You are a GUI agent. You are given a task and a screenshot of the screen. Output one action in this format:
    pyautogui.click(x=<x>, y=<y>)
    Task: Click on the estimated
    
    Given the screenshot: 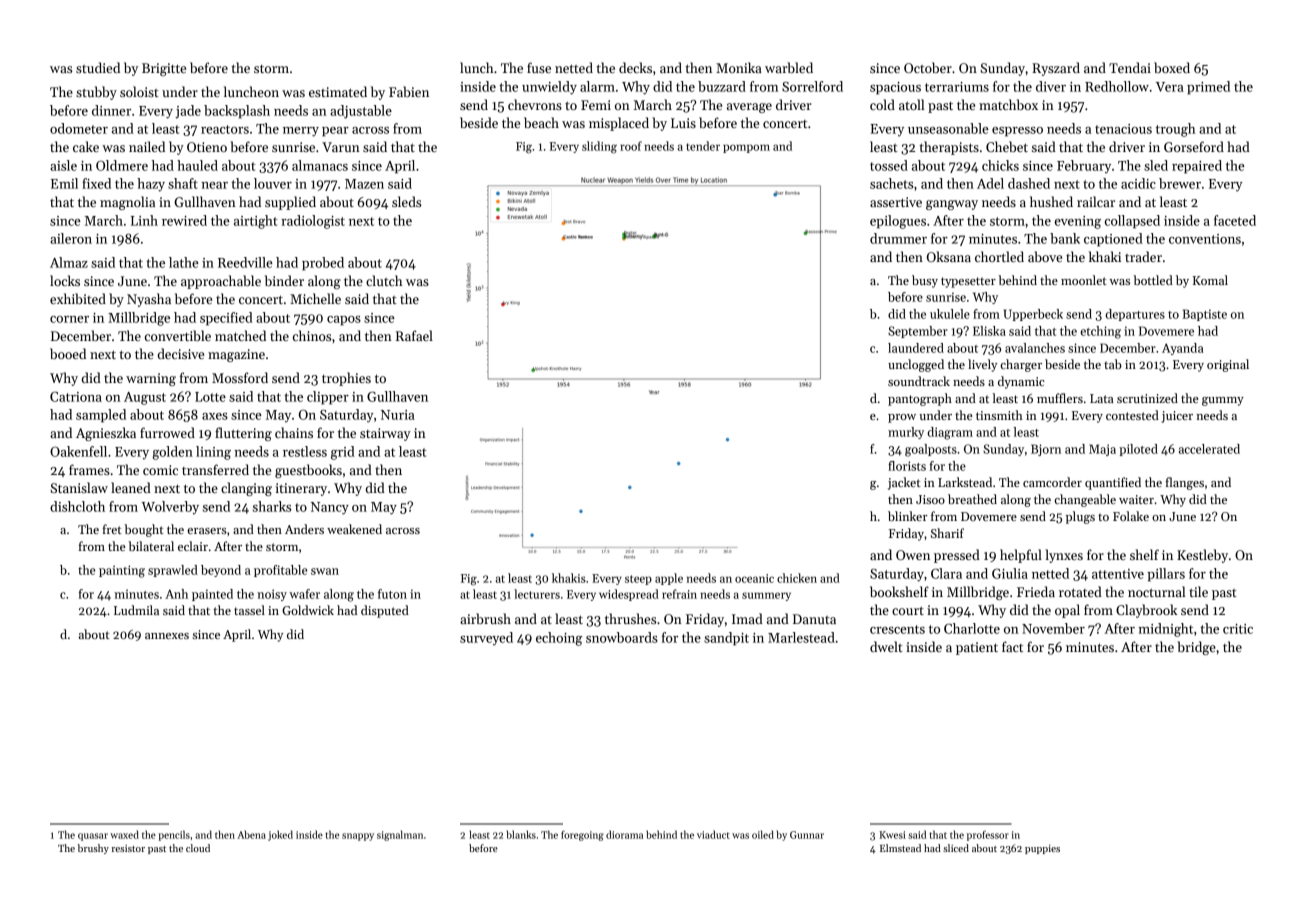 What is the action you would take?
    pyautogui.click(x=338, y=91)
